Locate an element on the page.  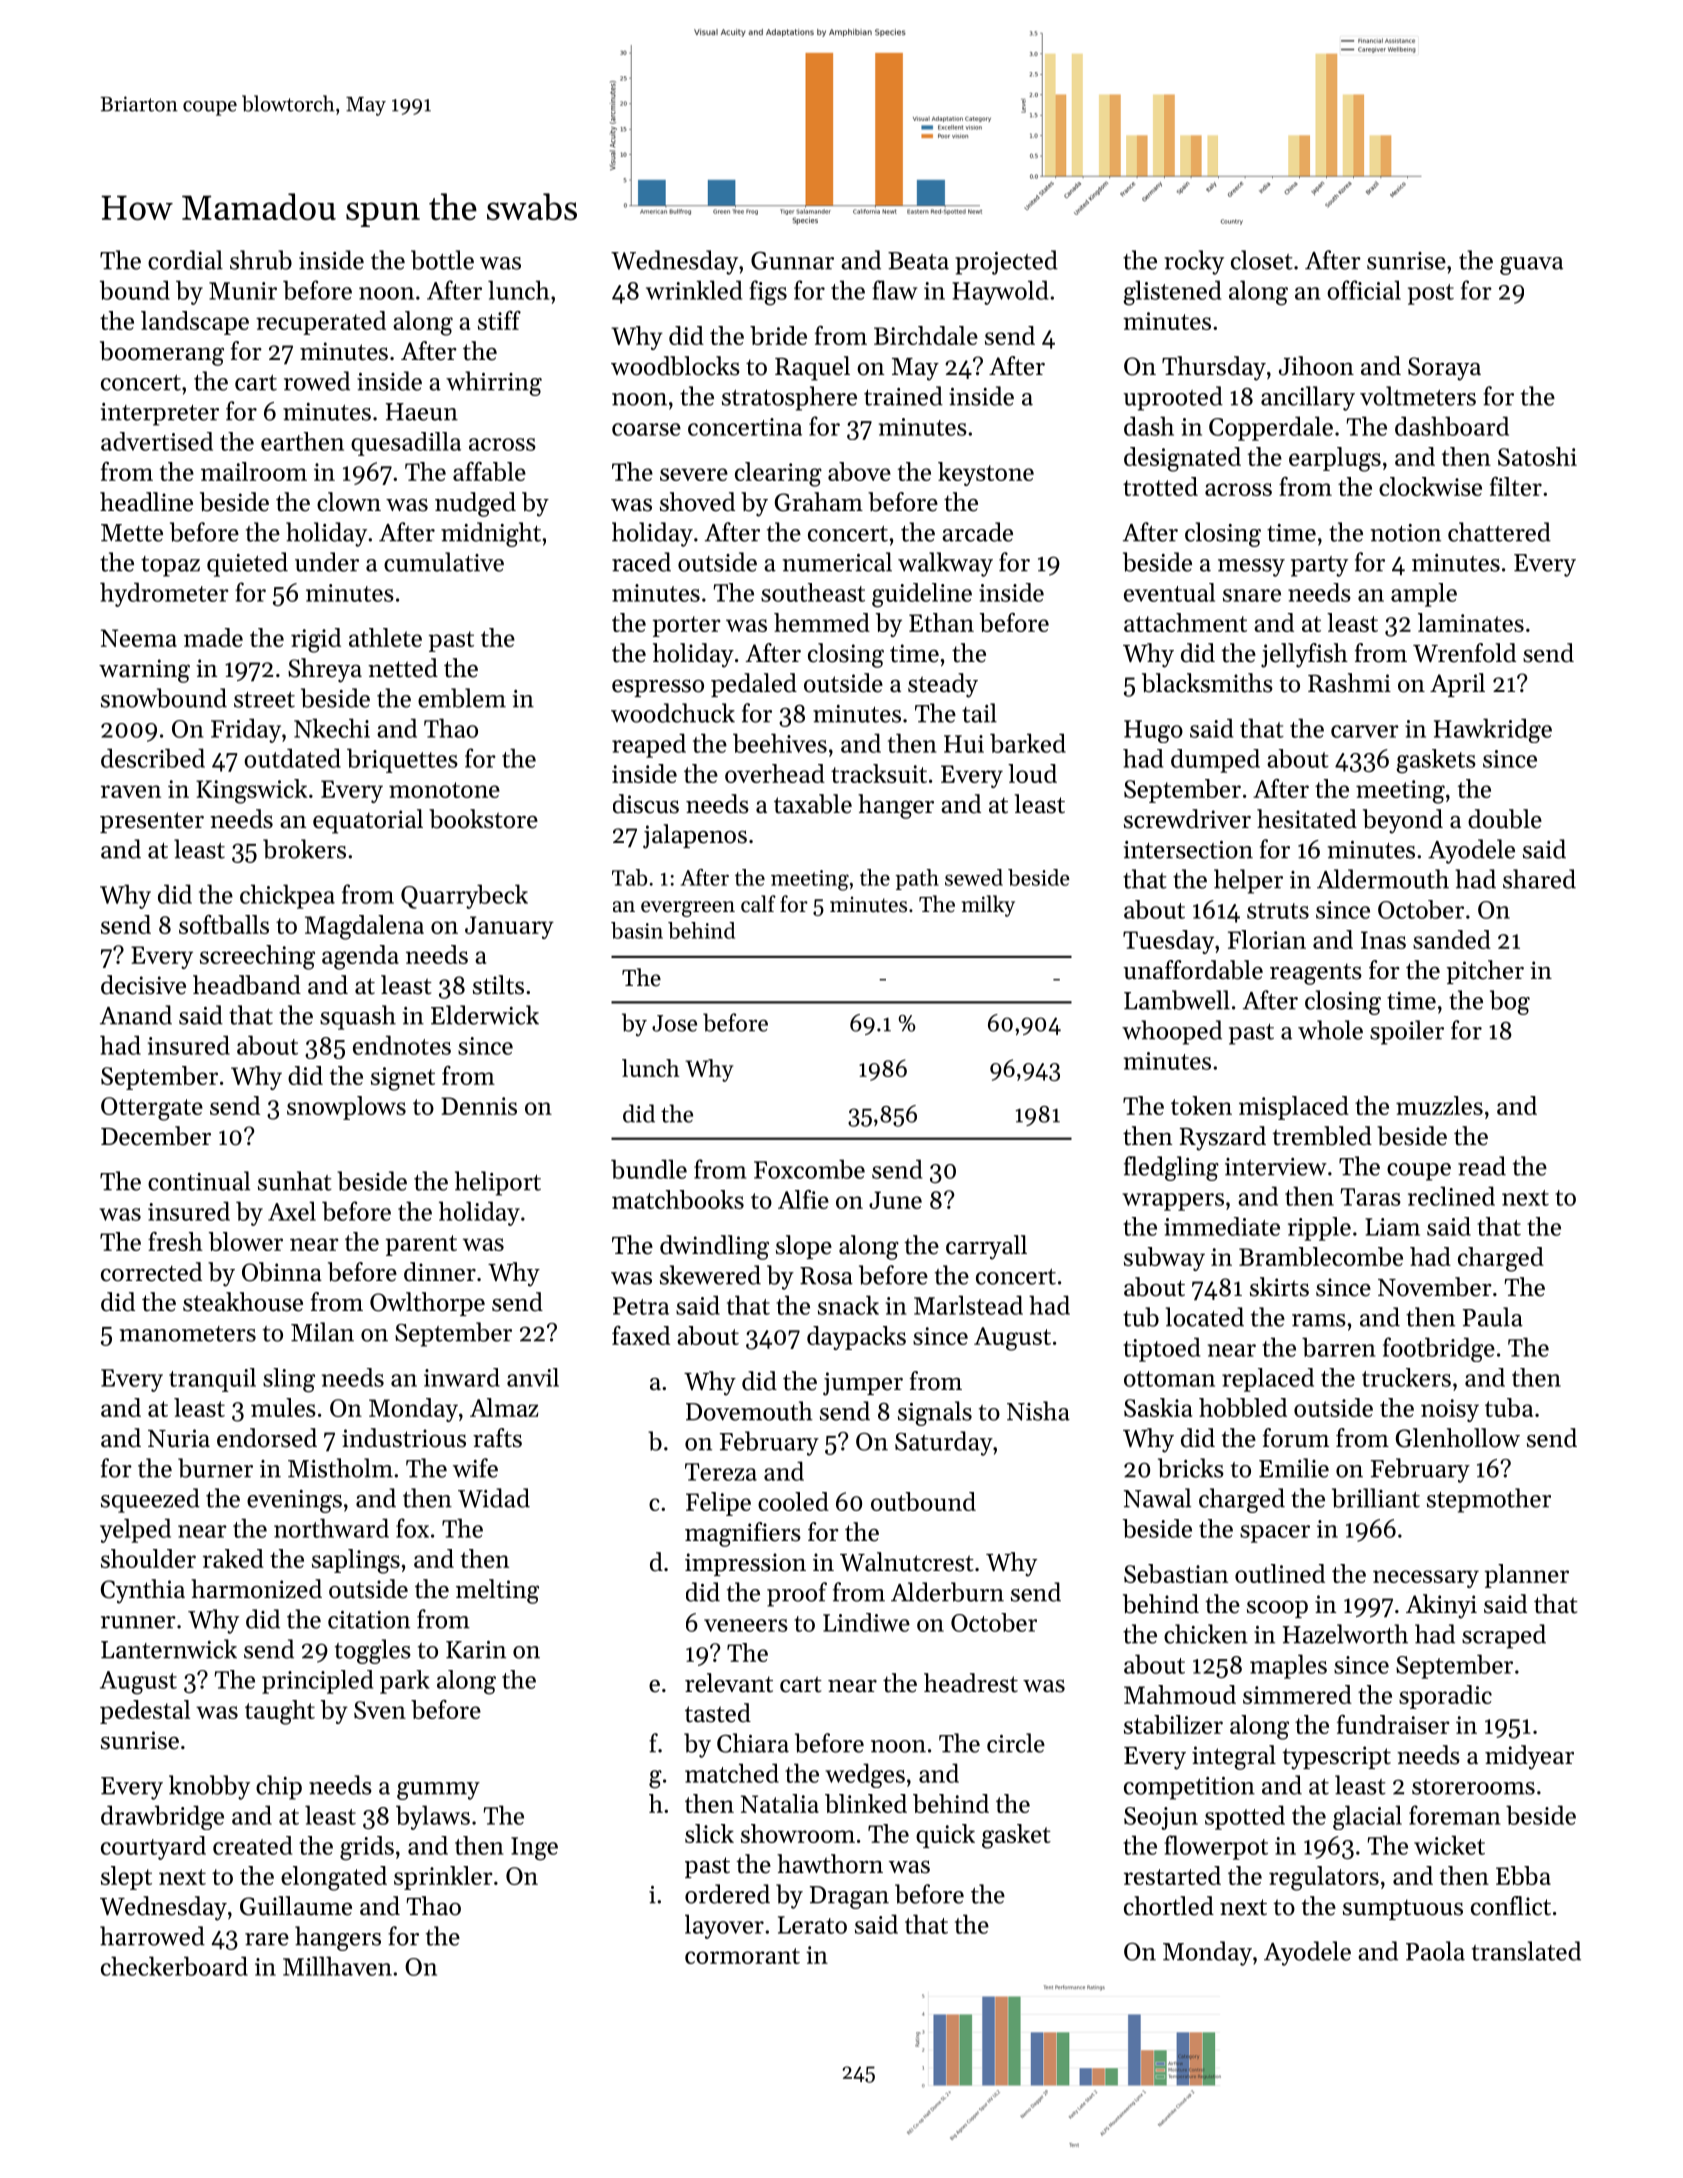
located is located at coordinates (1205, 1317).
